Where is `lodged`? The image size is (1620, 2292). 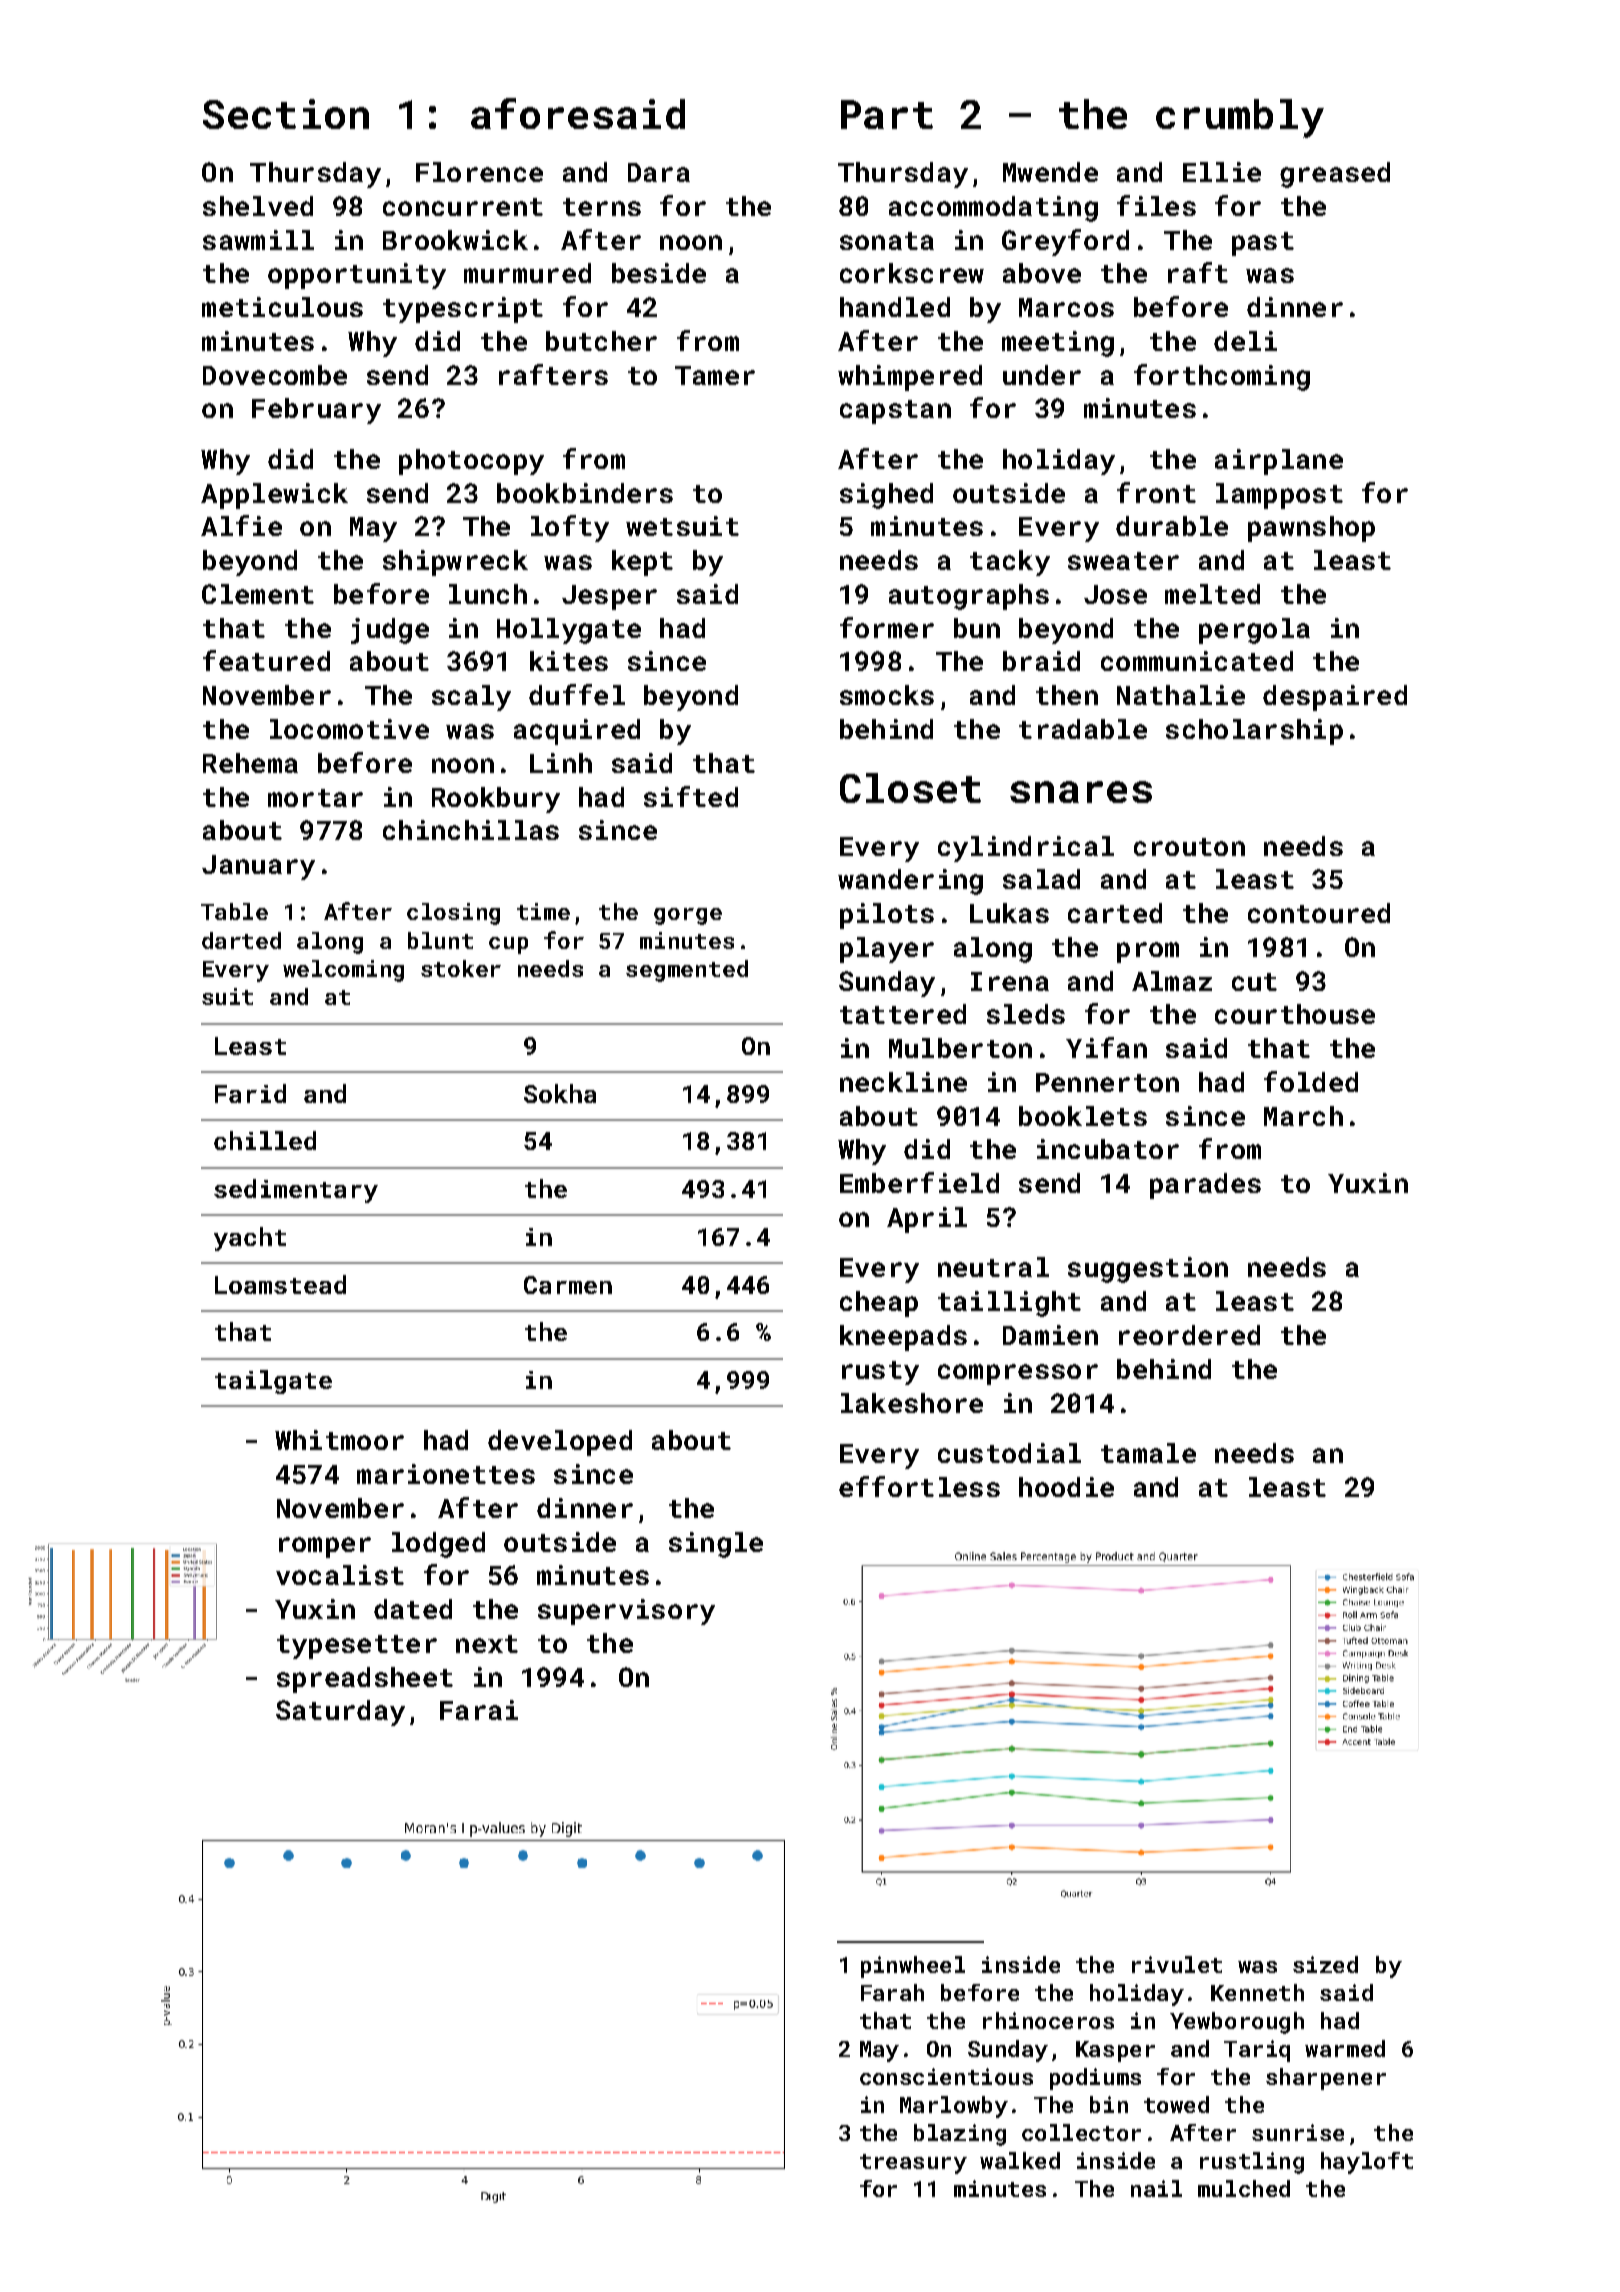 lodged is located at coordinates (438, 1545).
